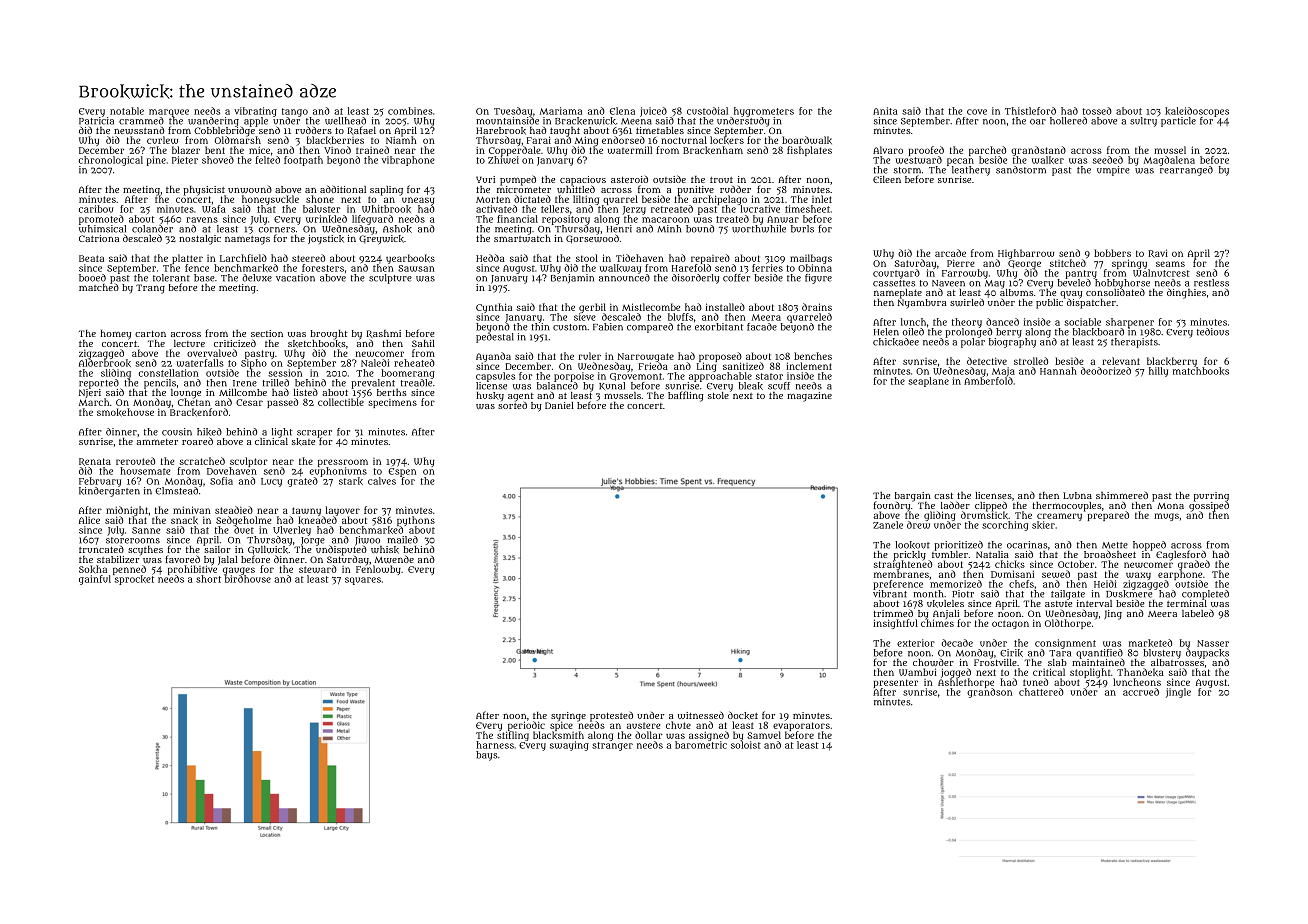 The width and height of the screenshot is (1308, 924). What do you see at coordinates (416, 521) in the screenshot?
I see `pythons` at bounding box center [416, 521].
